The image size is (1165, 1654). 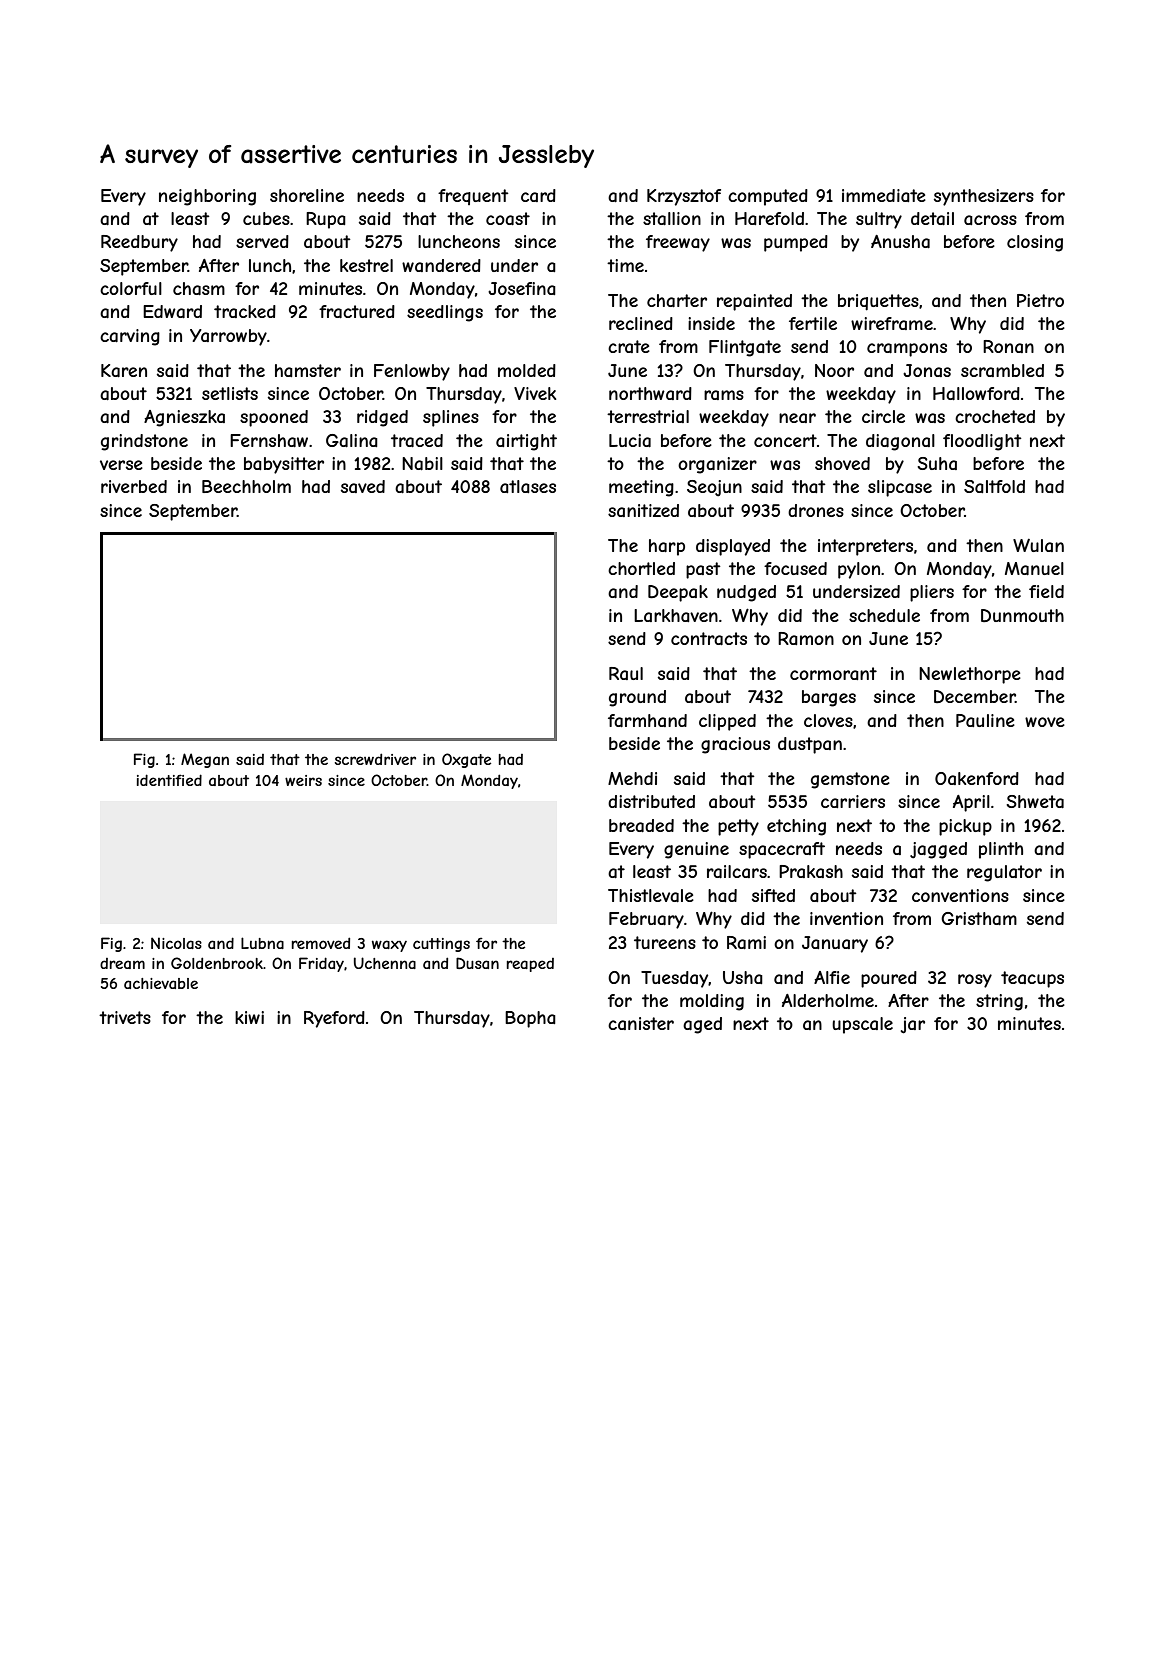 I want to click on served, so click(x=262, y=241).
